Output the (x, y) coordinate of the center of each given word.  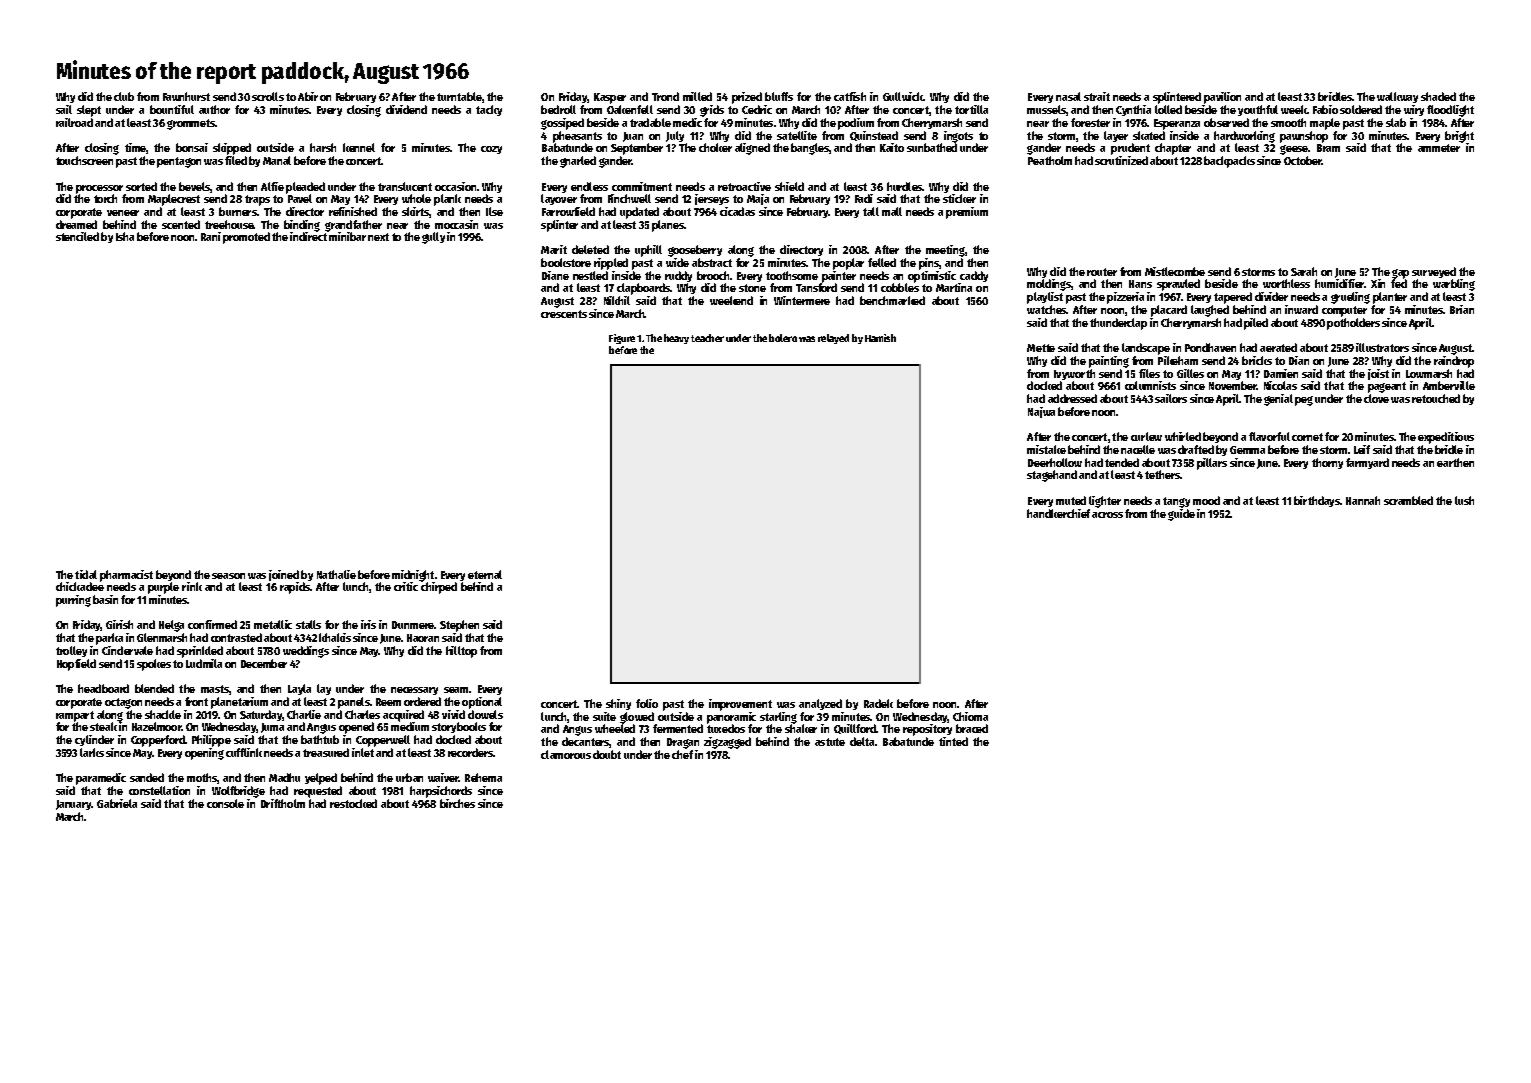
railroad (74, 122)
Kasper (610, 98)
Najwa (1041, 412)
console (225, 803)
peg (1304, 401)
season (228, 576)
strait (1097, 96)
